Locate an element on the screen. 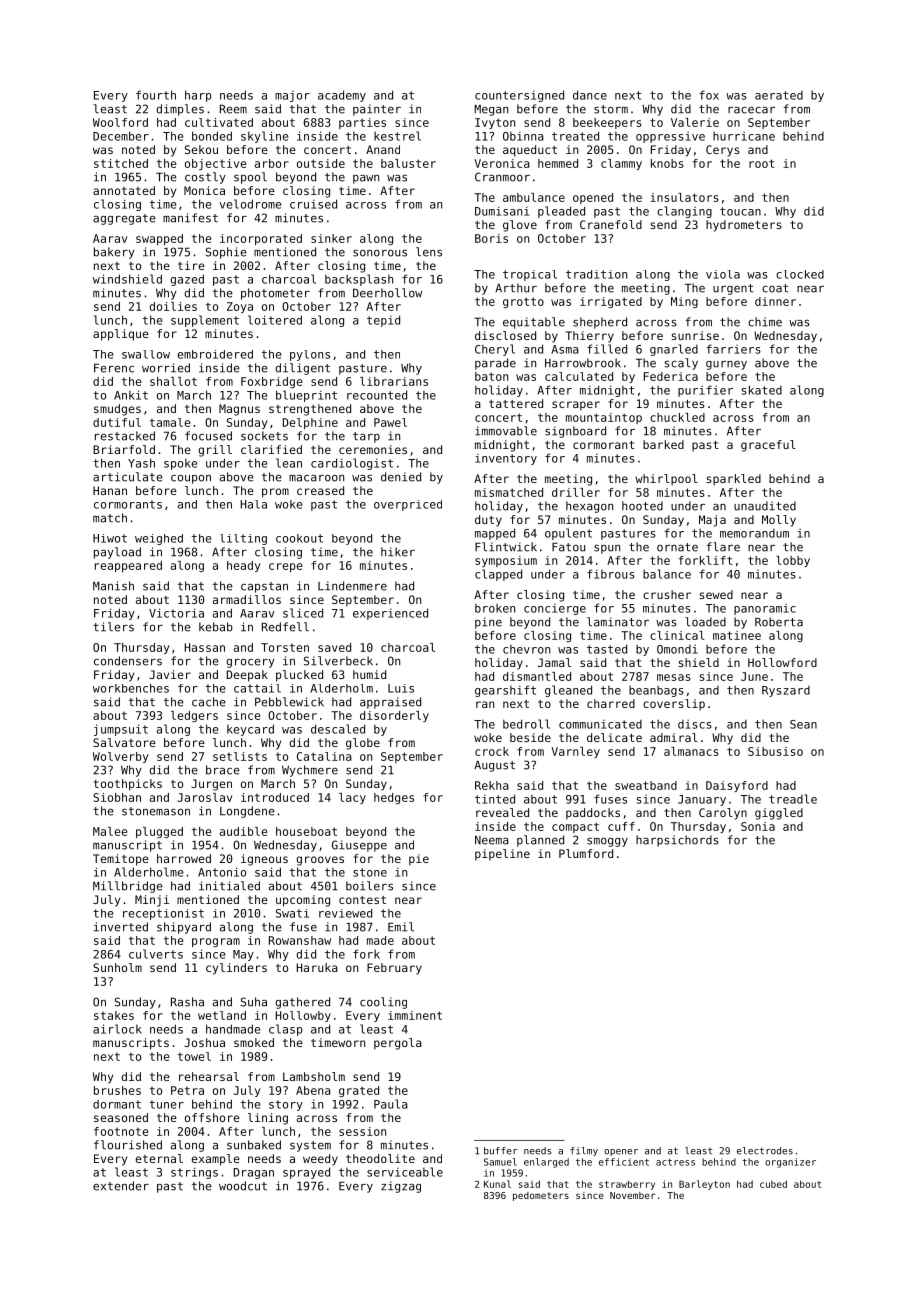 This screenshot has width=924, height=1308. major is located at coordinates (292, 96).
